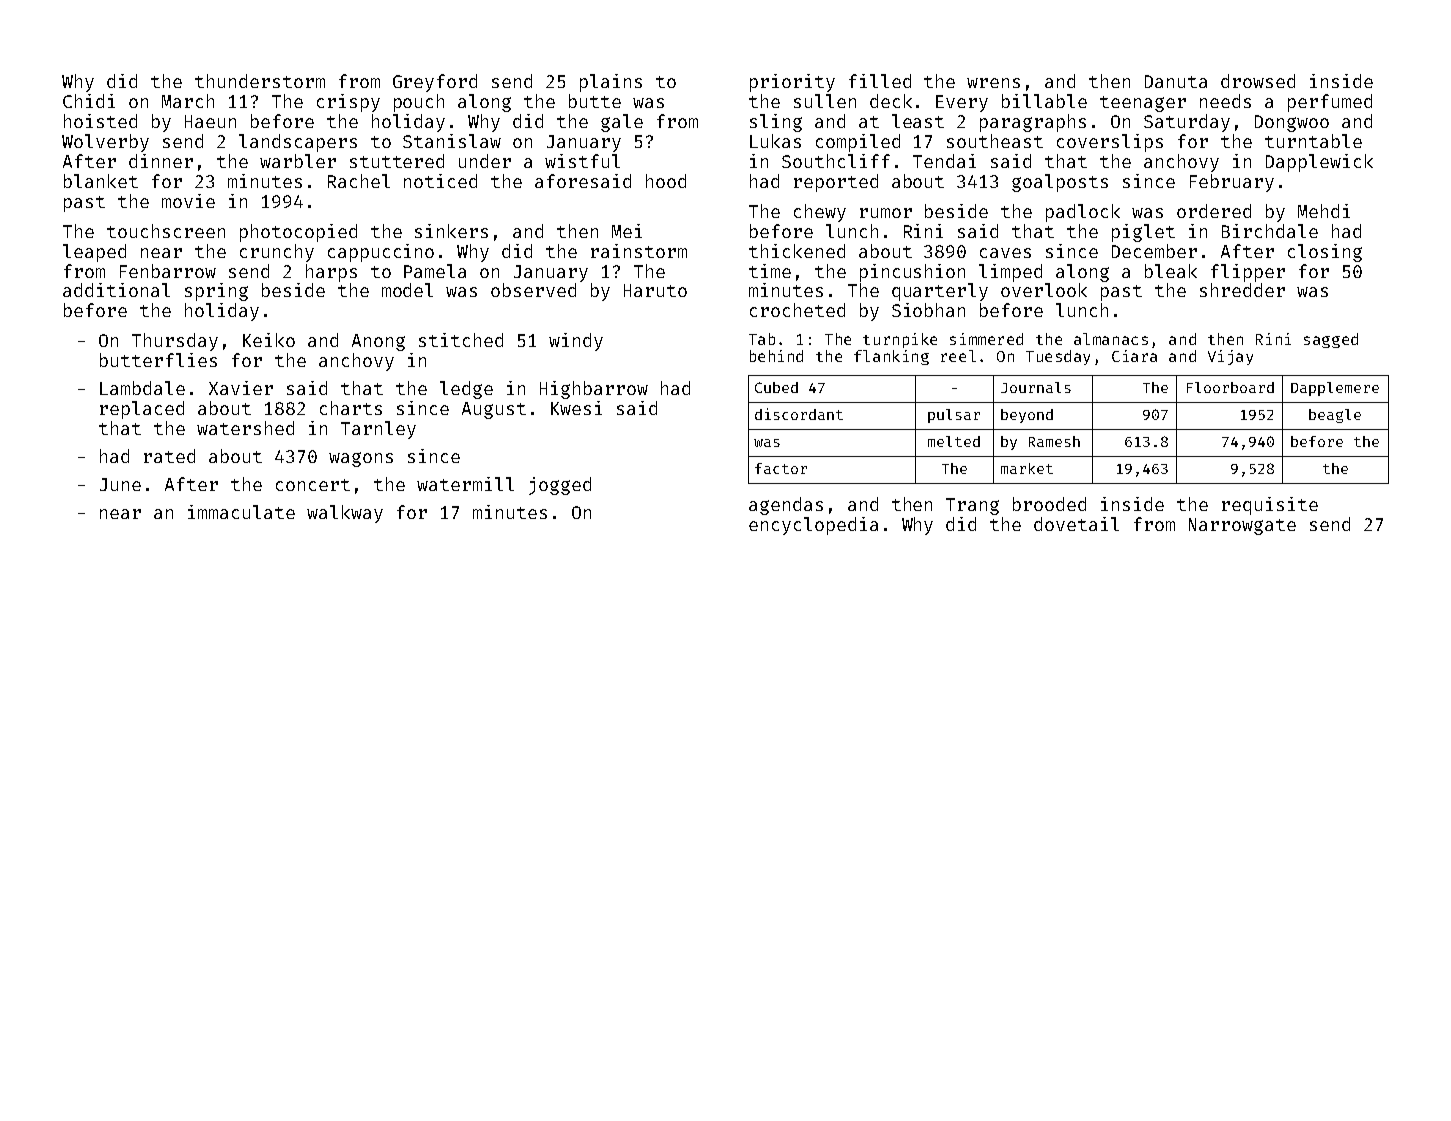 This document has width=1451, height=1121. I want to click on shredder, so click(1242, 290).
